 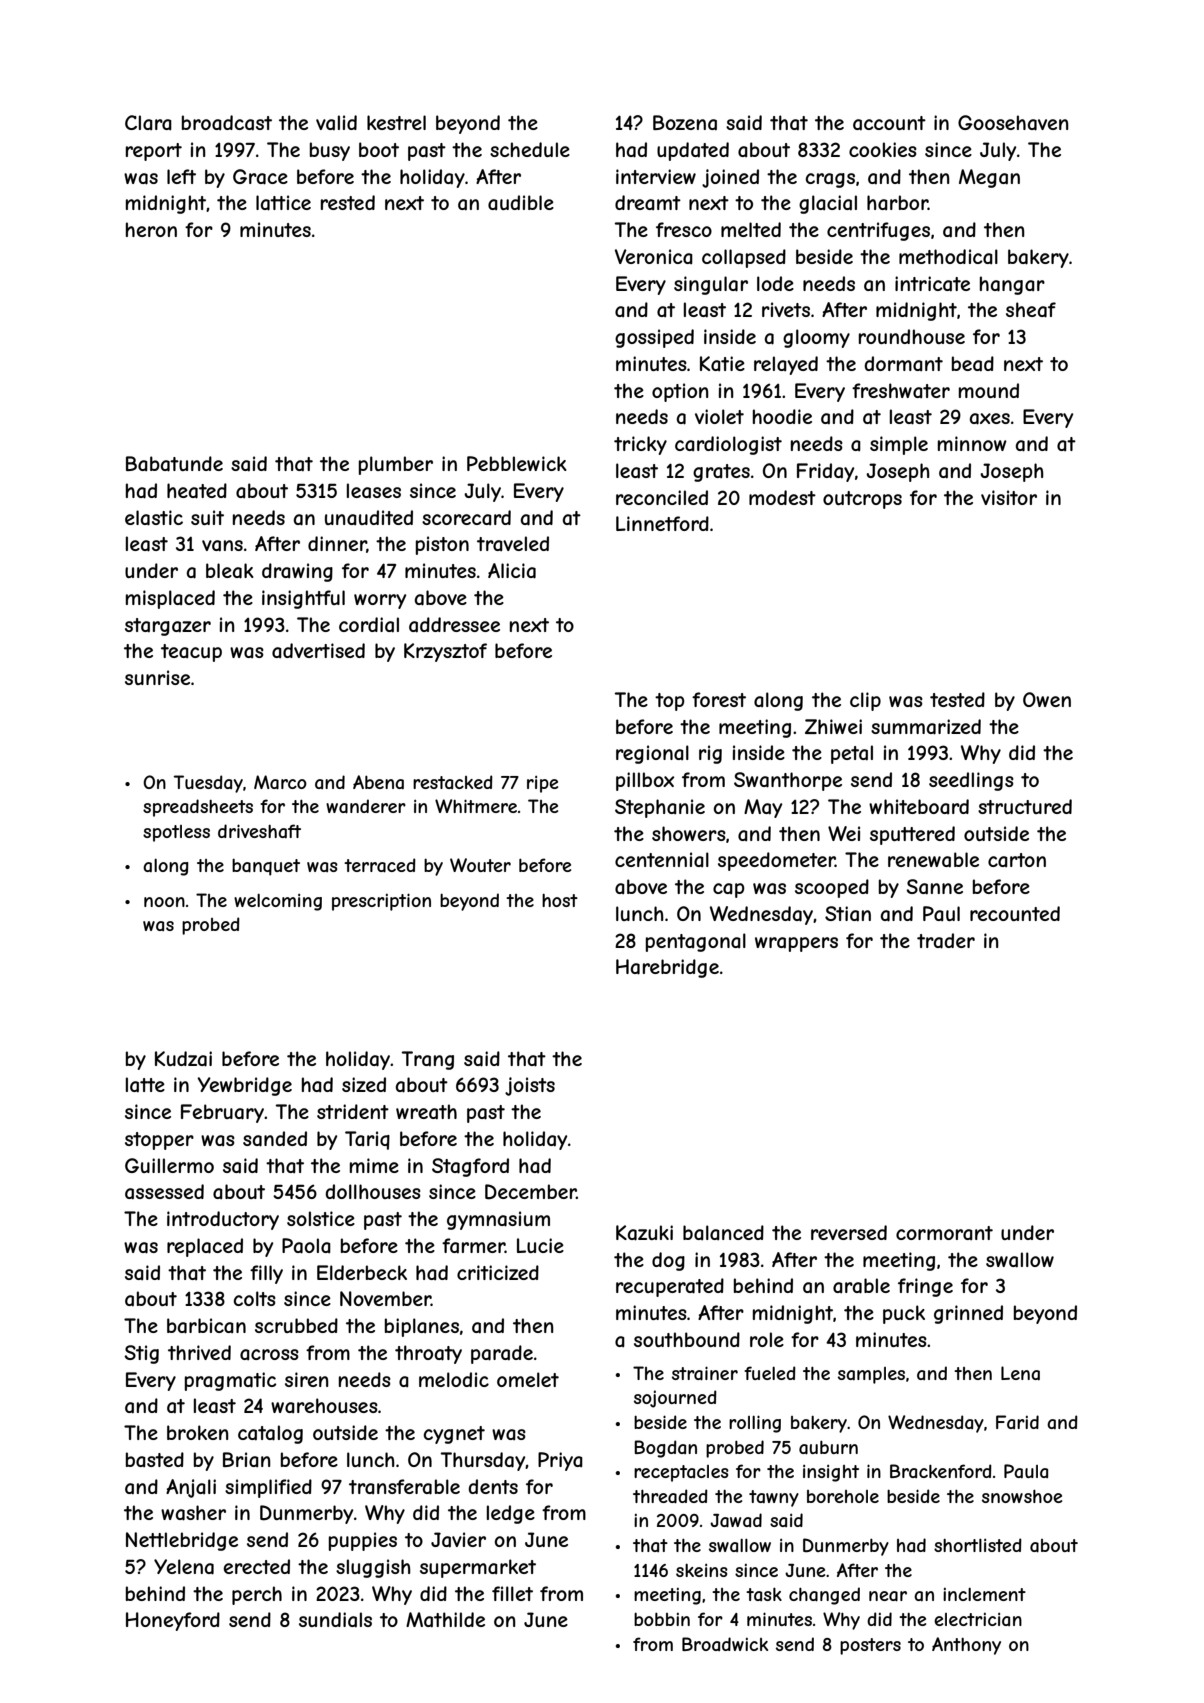 What do you see at coordinates (366, 806) in the document?
I see `wanderer` at bounding box center [366, 806].
